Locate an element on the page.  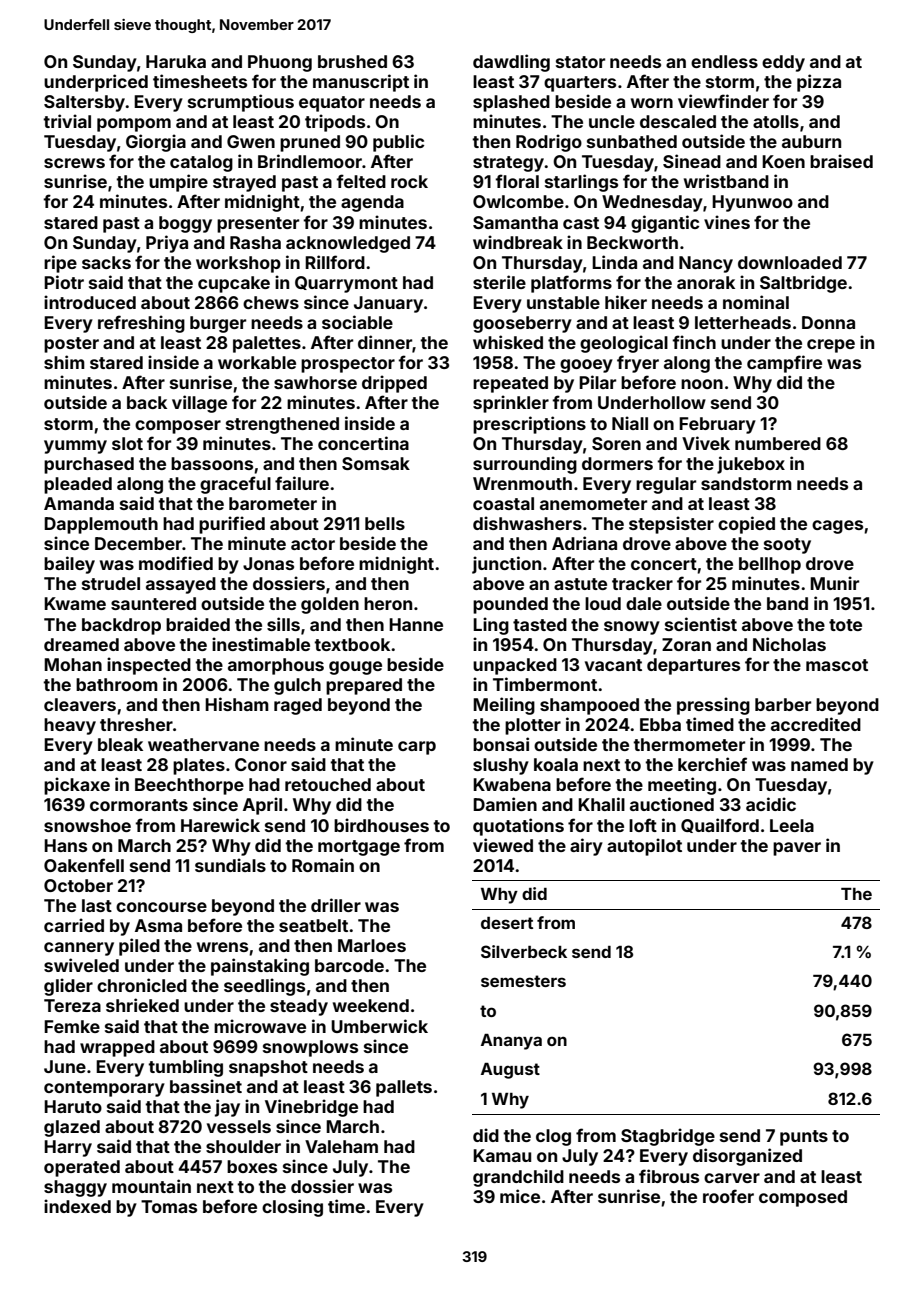
glider is located at coordinates (68, 987).
